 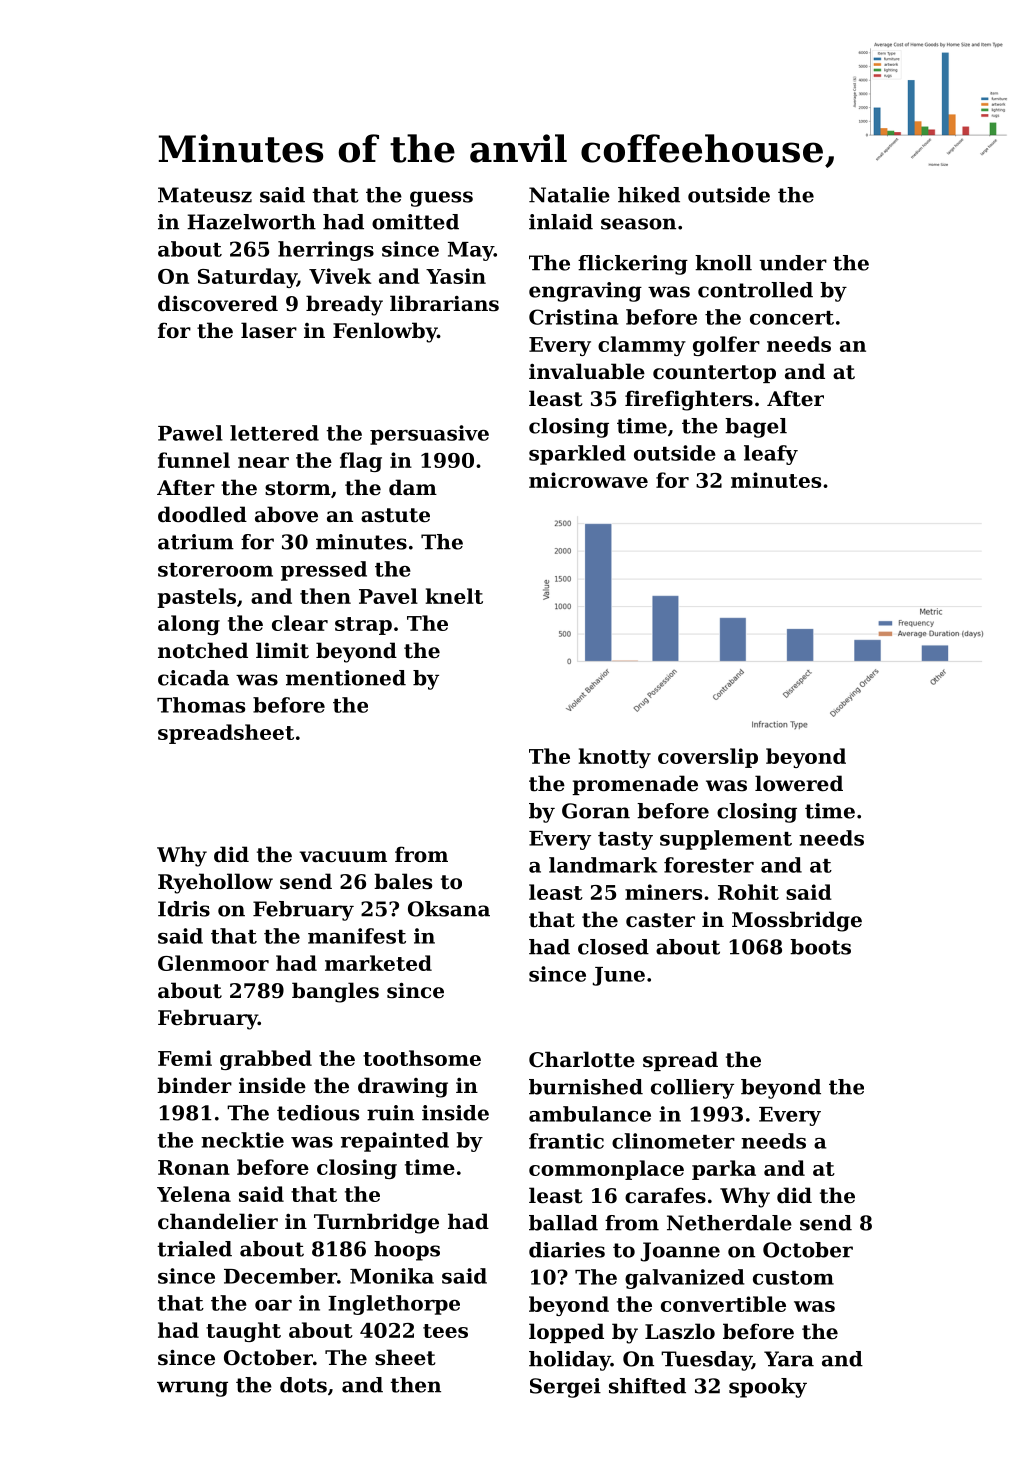 I want to click on colliery, so click(x=692, y=1089).
